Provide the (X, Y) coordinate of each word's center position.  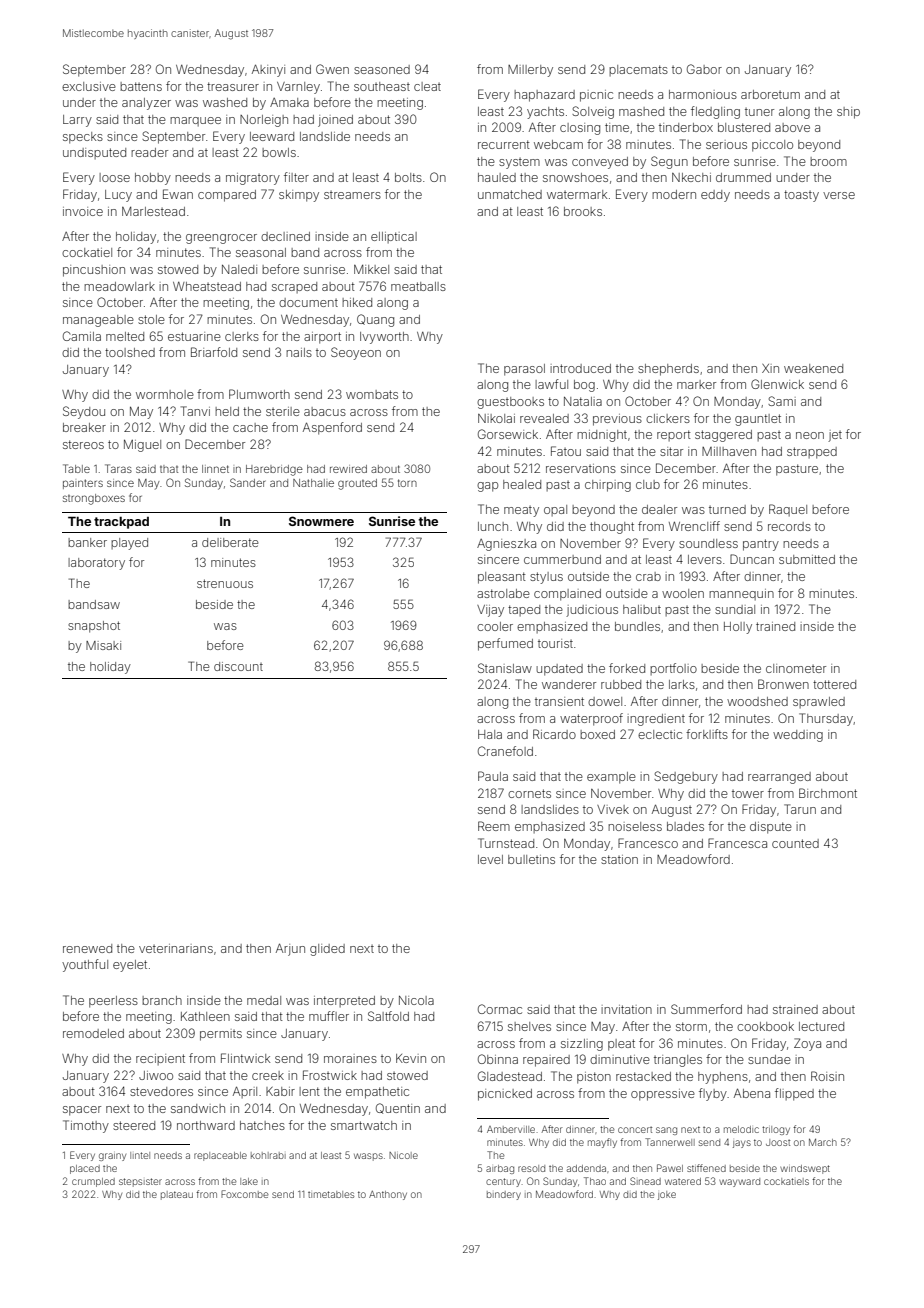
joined (335, 121)
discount (238, 666)
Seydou (84, 412)
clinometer (796, 668)
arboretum (770, 94)
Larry (77, 121)
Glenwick (777, 384)
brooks (583, 211)
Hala (490, 734)
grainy (112, 1157)
